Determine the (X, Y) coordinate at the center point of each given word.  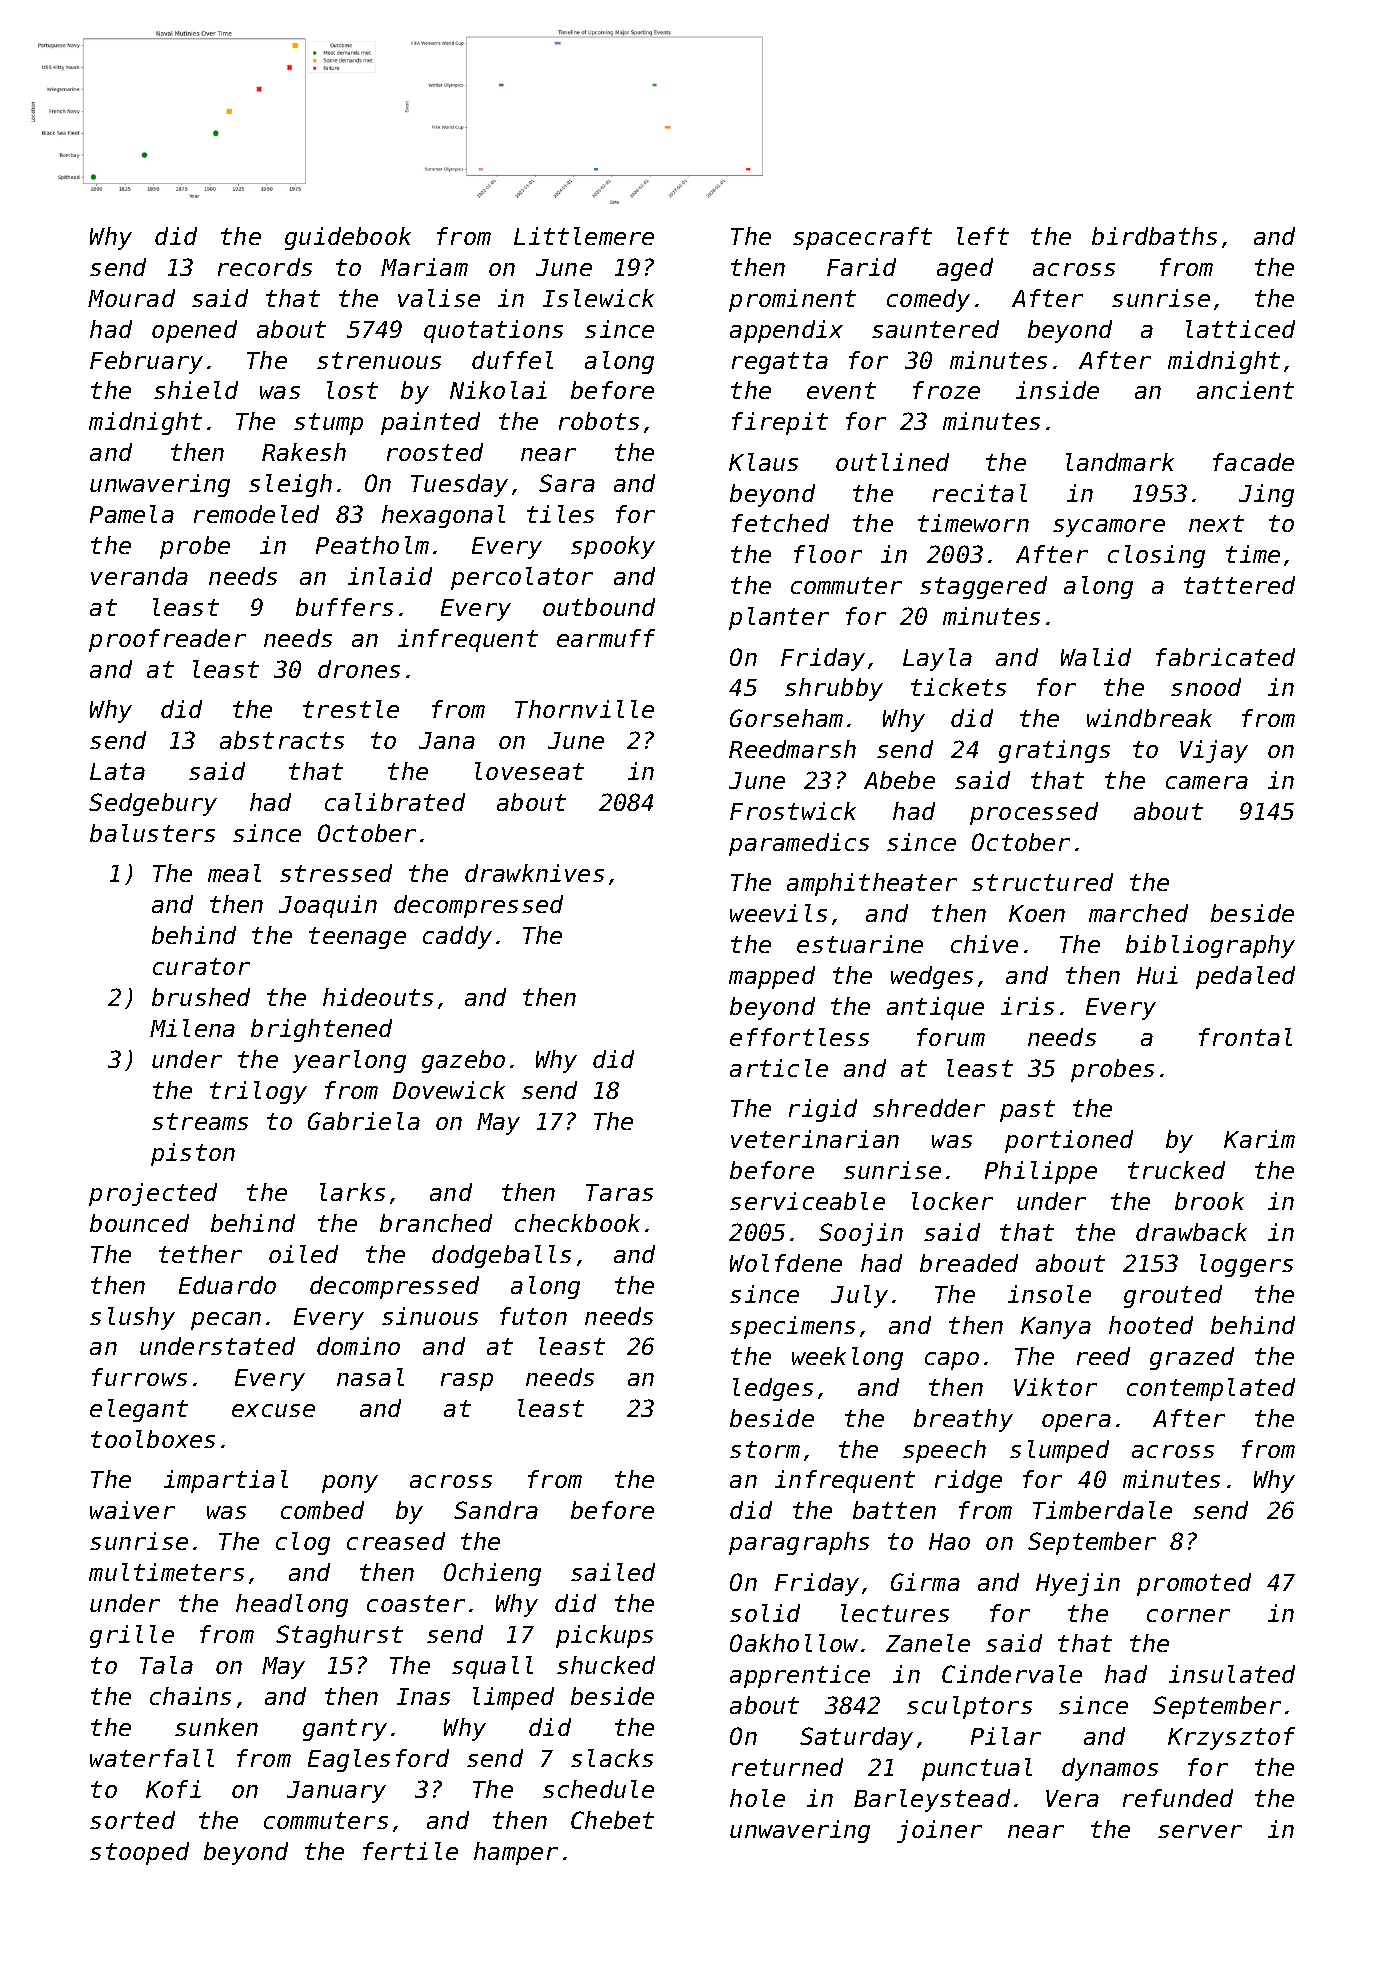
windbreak (1149, 718)
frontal (1245, 1037)
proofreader (167, 640)
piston (193, 1154)
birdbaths (1154, 236)
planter (779, 618)
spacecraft (862, 238)
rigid (823, 1110)
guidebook (348, 238)
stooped (139, 1853)
